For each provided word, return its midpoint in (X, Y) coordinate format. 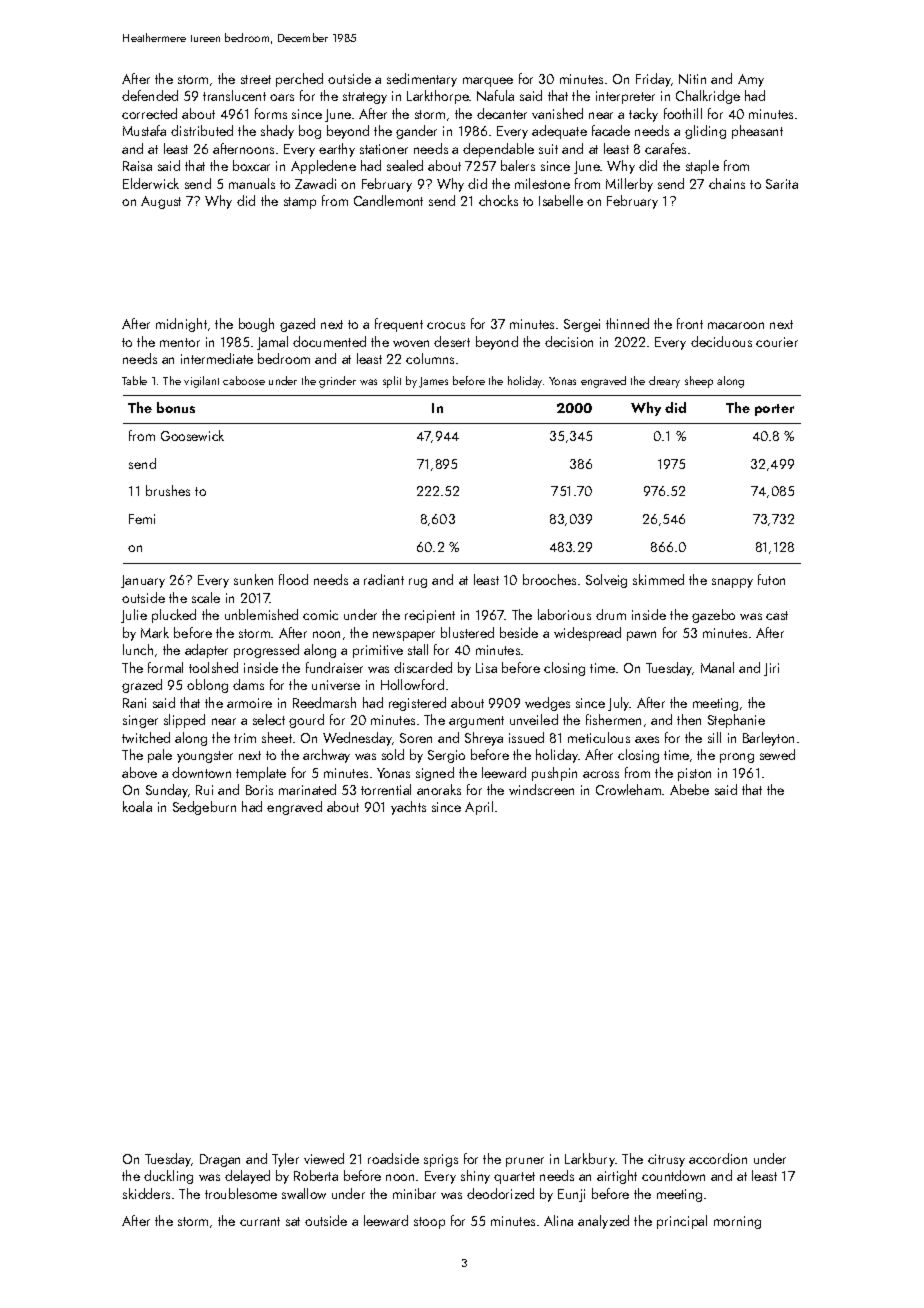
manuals (252, 183)
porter (774, 410)
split (392, 382)
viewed (324, 1158)
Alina (558, 1220)
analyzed (603, 1222)
